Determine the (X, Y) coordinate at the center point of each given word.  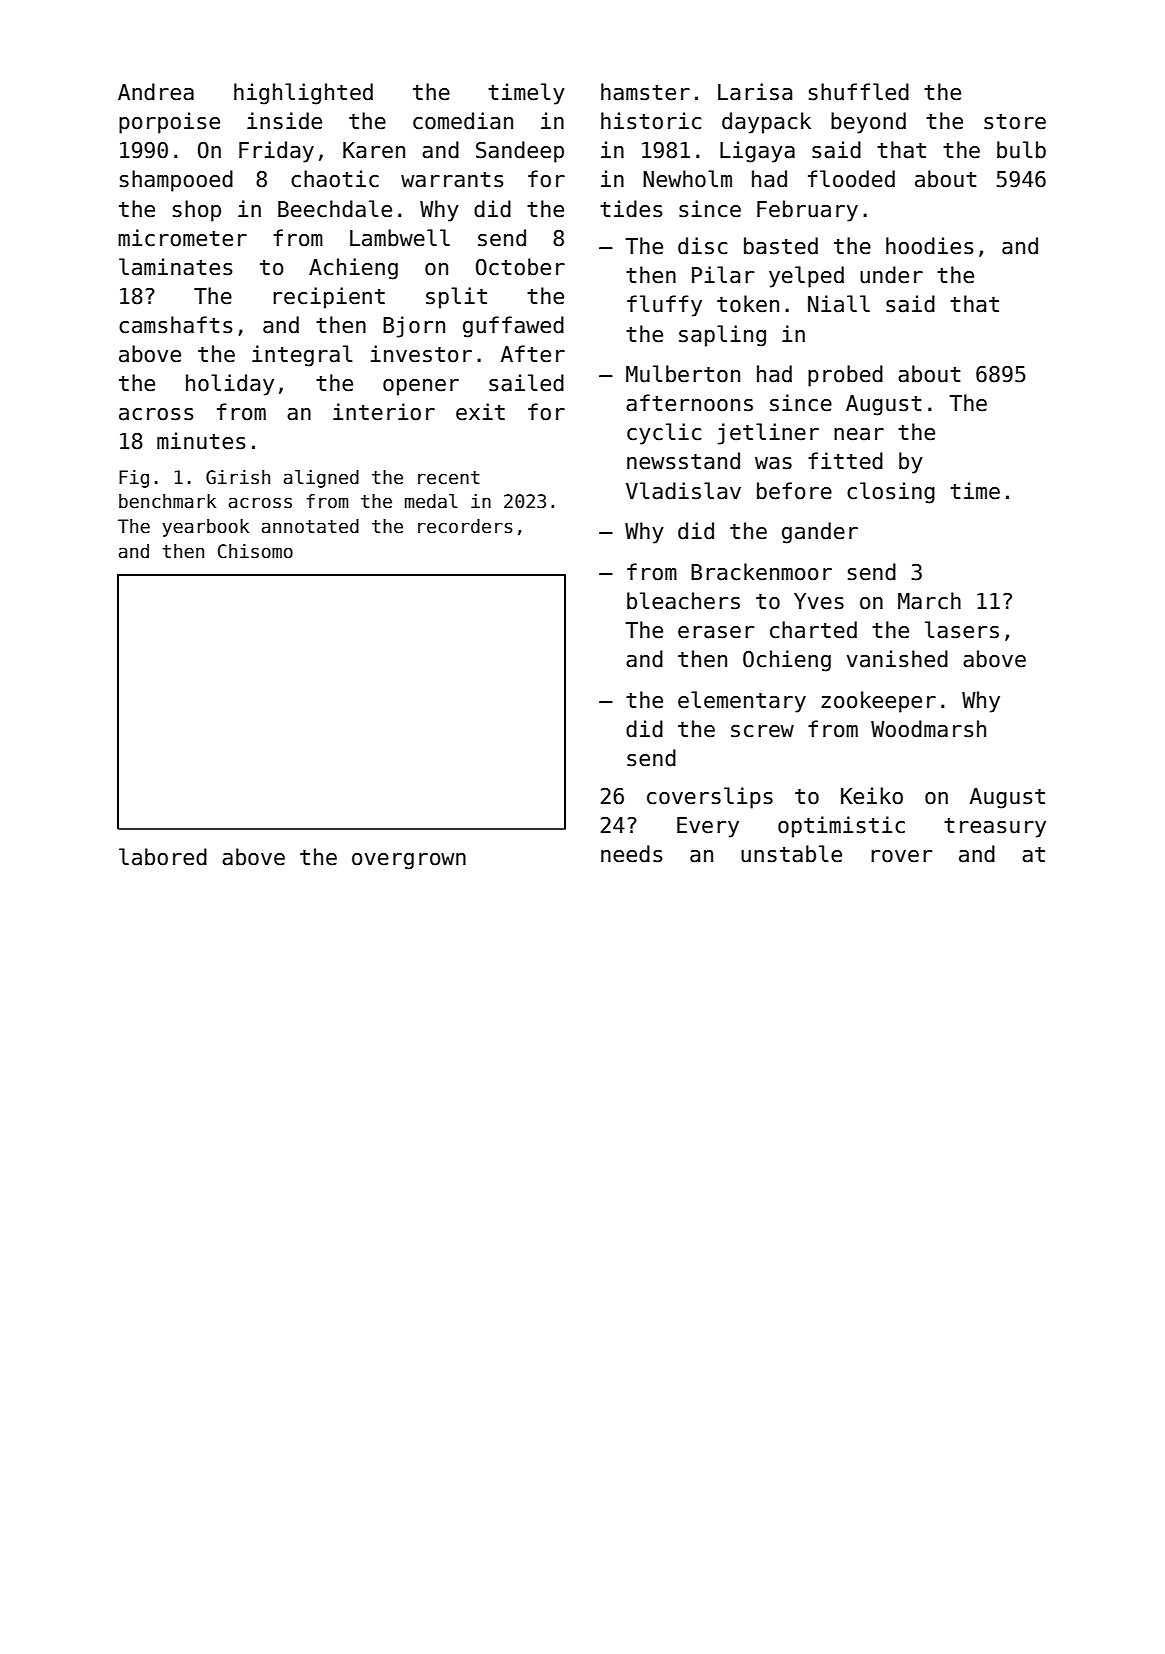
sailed (526, 383)
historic (651, 121)
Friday (276, 152)
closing (891, 493)
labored (163, 857)
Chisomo (255, 551)
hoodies (929, 246)
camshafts (175, 325)
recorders (465, 526)
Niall (839, 304)
